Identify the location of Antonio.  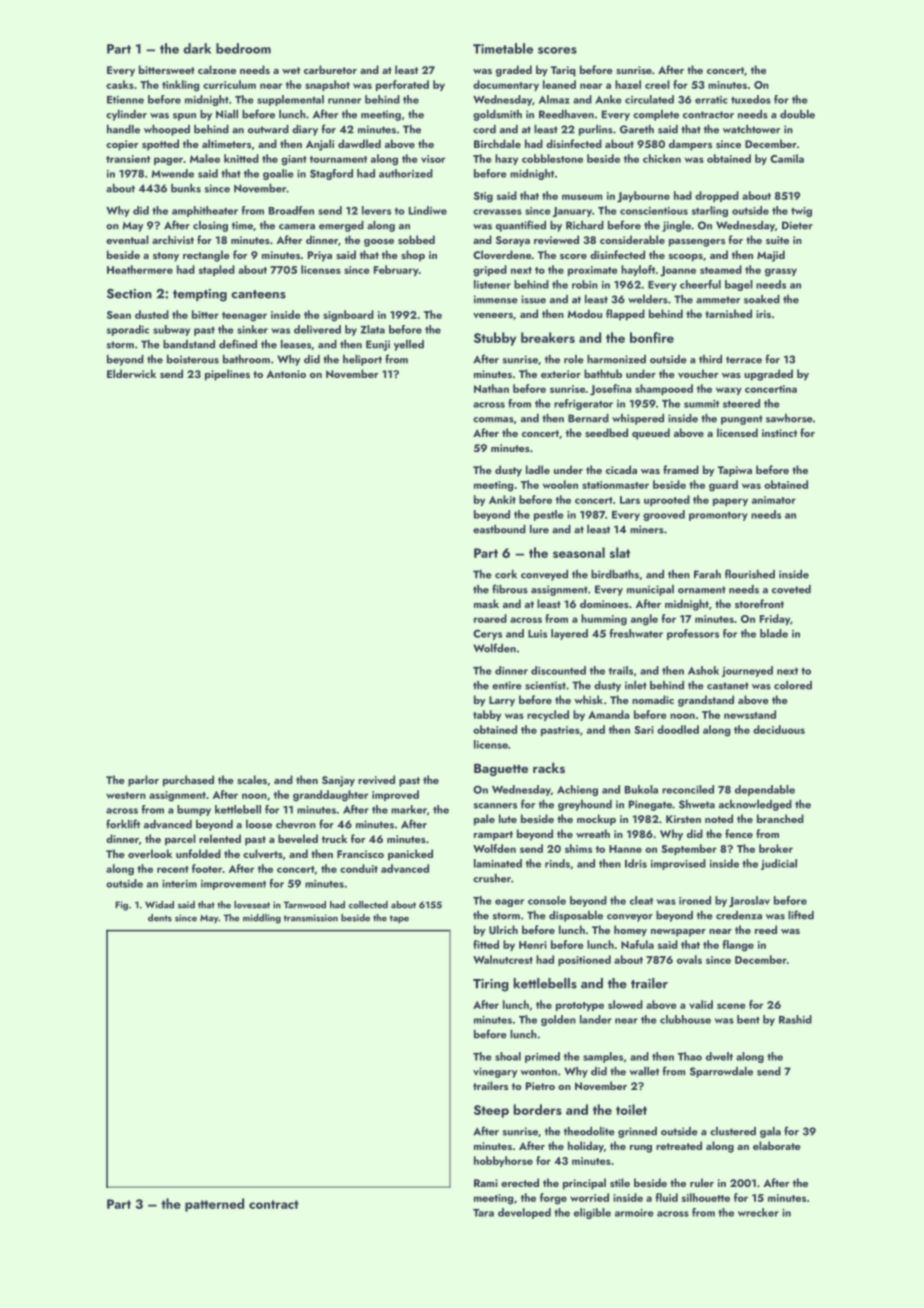
(286, 374).
